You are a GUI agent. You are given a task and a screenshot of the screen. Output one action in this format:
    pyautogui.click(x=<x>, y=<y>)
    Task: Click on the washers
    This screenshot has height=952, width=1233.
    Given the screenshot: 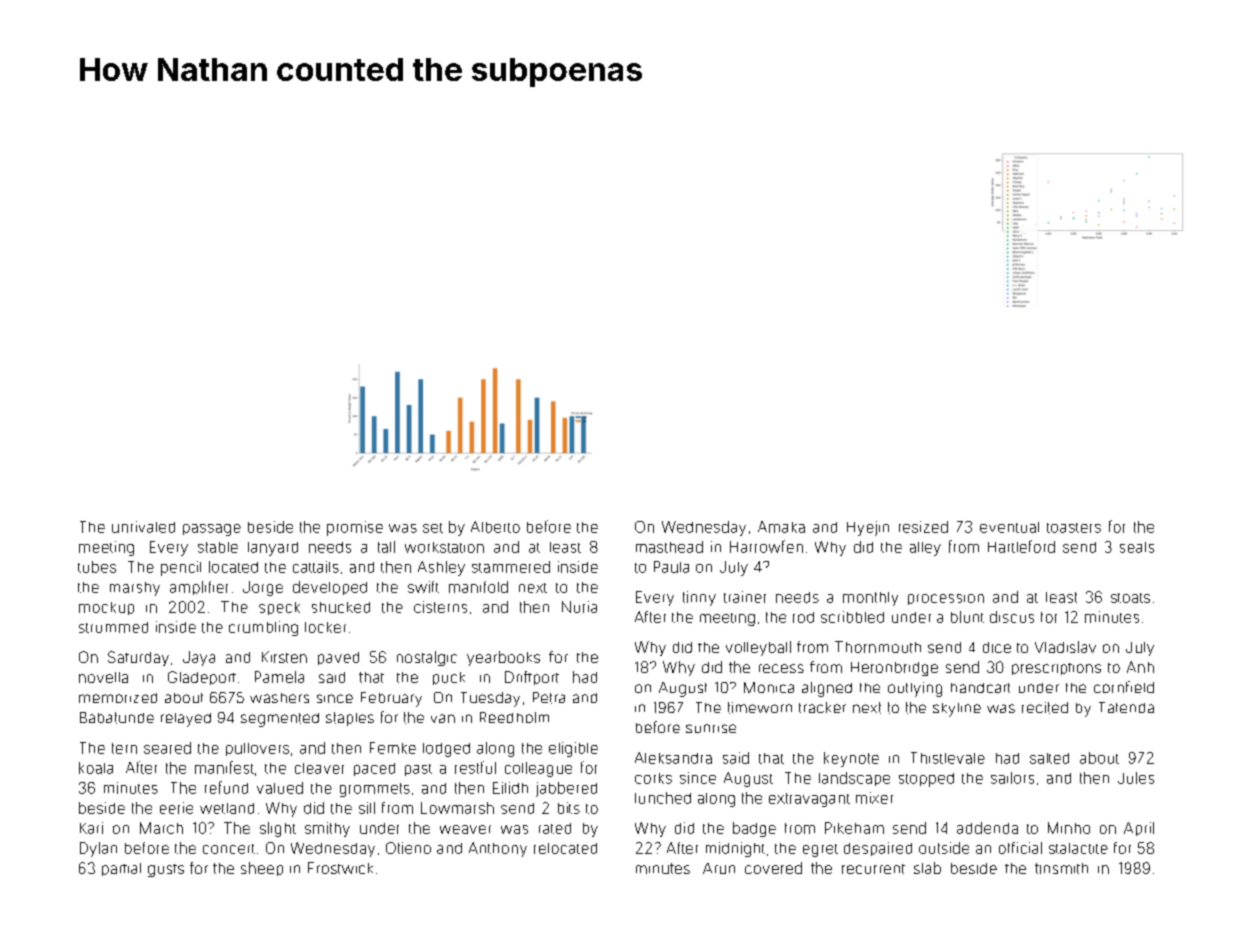 What is the action you would take?
    pyautogui.click(x=279, y=698)
